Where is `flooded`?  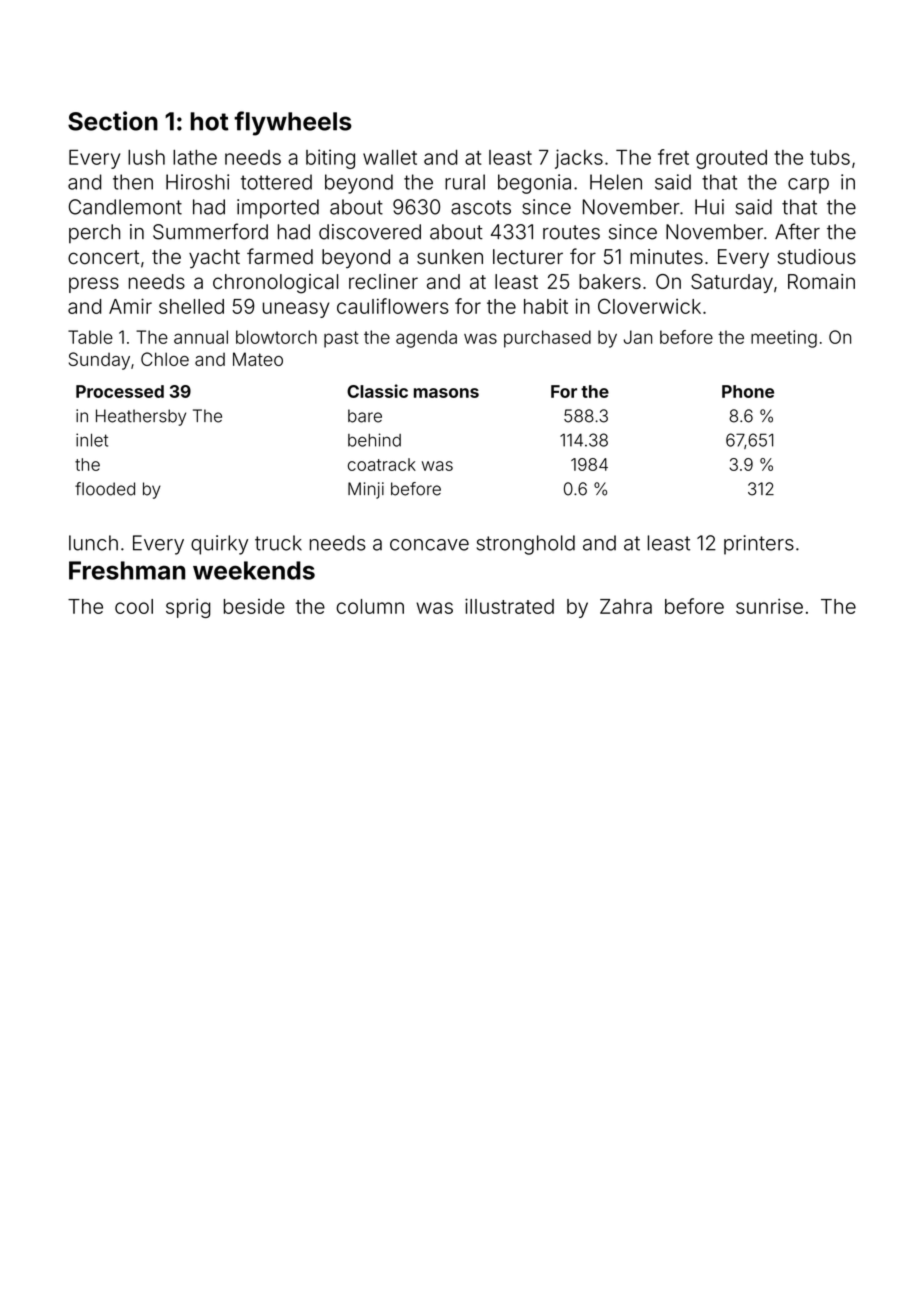
flooded is located at coordinates (105, 489).
